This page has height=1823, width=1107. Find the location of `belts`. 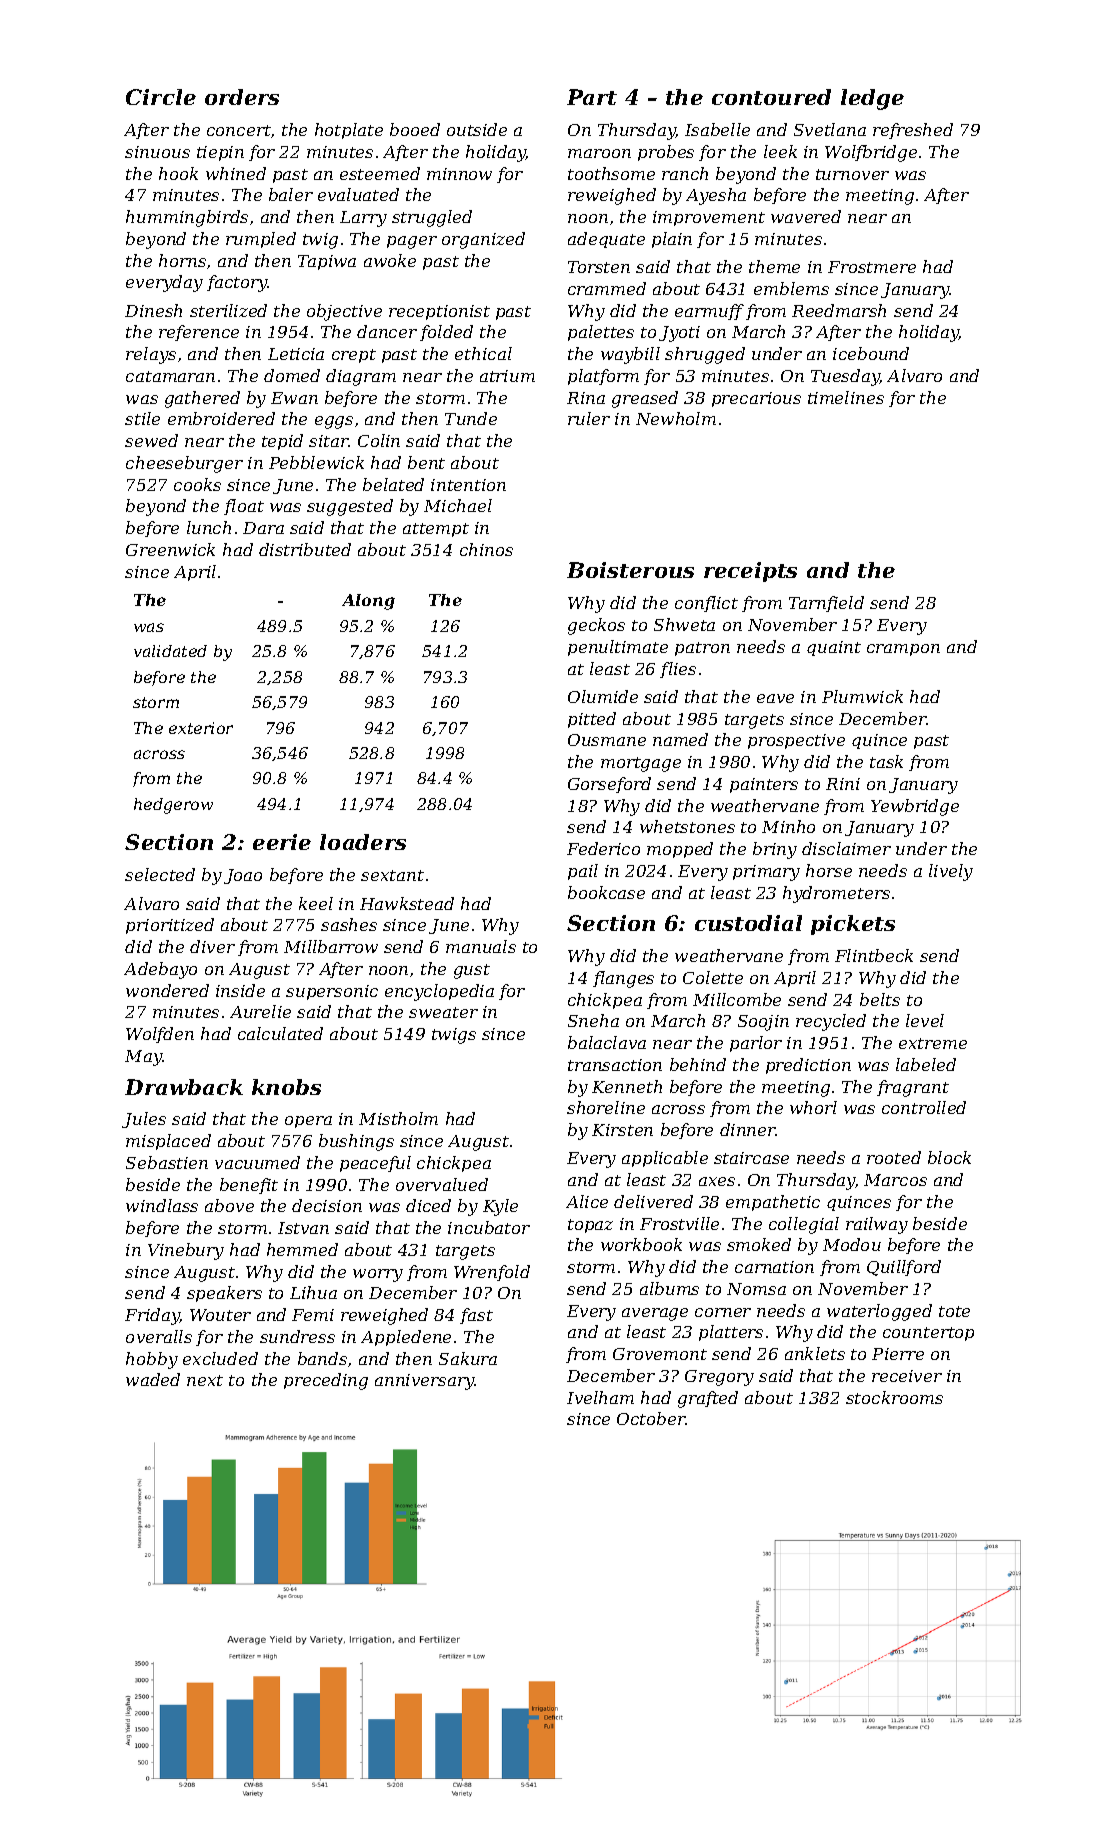

belts is located at coordinates (880, 999).
